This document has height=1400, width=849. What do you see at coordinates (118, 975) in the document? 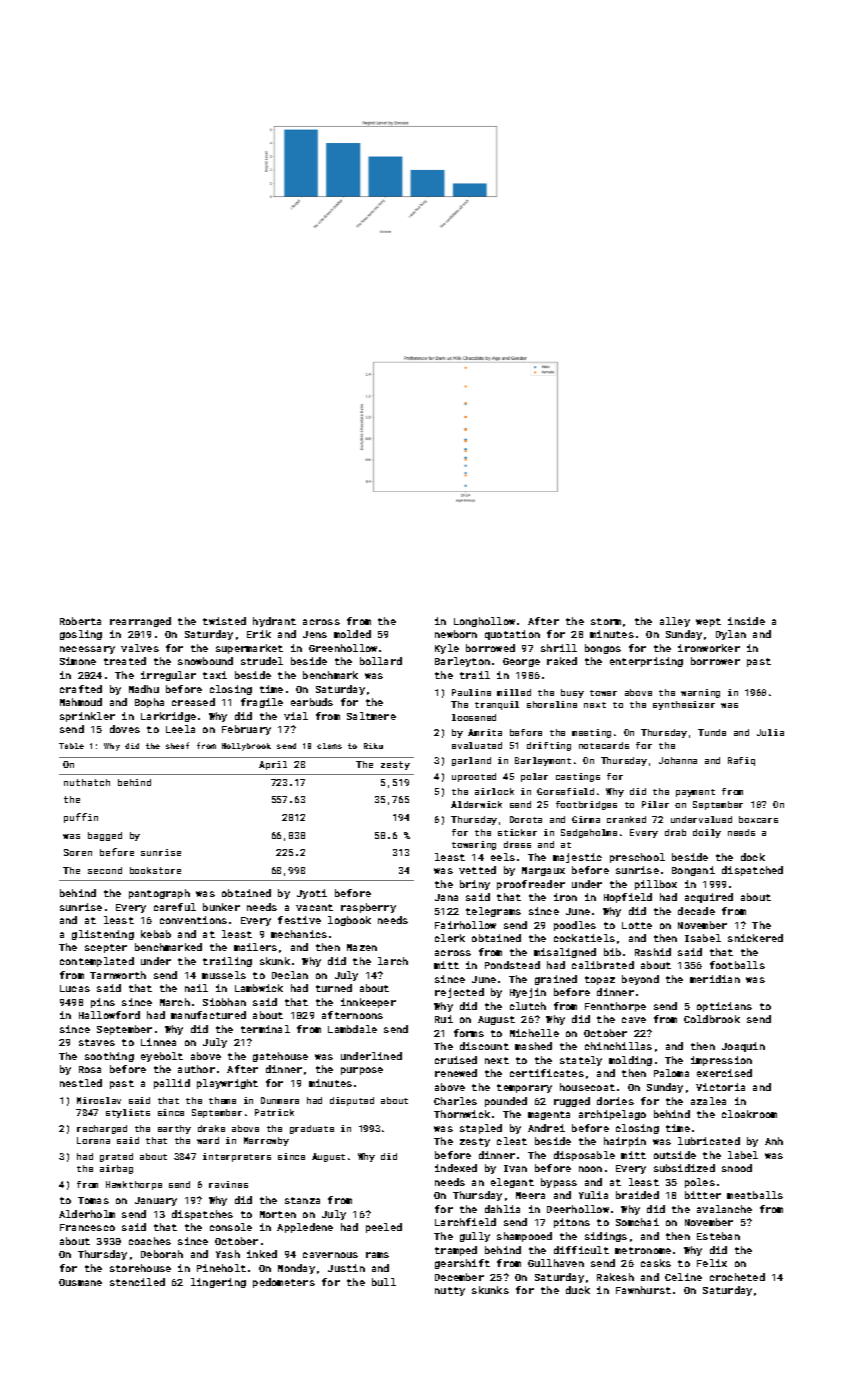
I see `Tarnworth` at bounding box center [118, 975].
